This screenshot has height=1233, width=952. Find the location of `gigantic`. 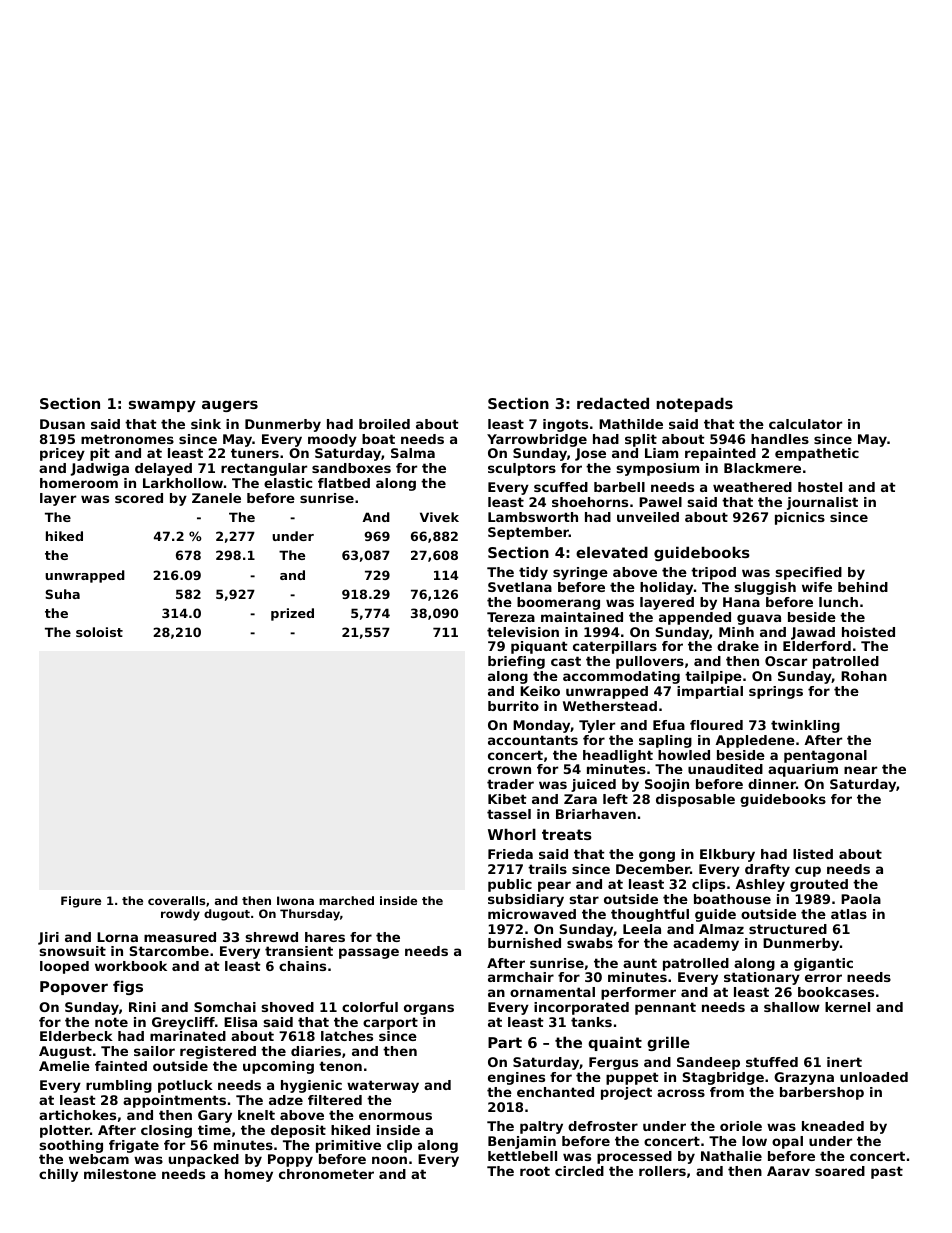

gigantic is located at coordinates (823, 964).
